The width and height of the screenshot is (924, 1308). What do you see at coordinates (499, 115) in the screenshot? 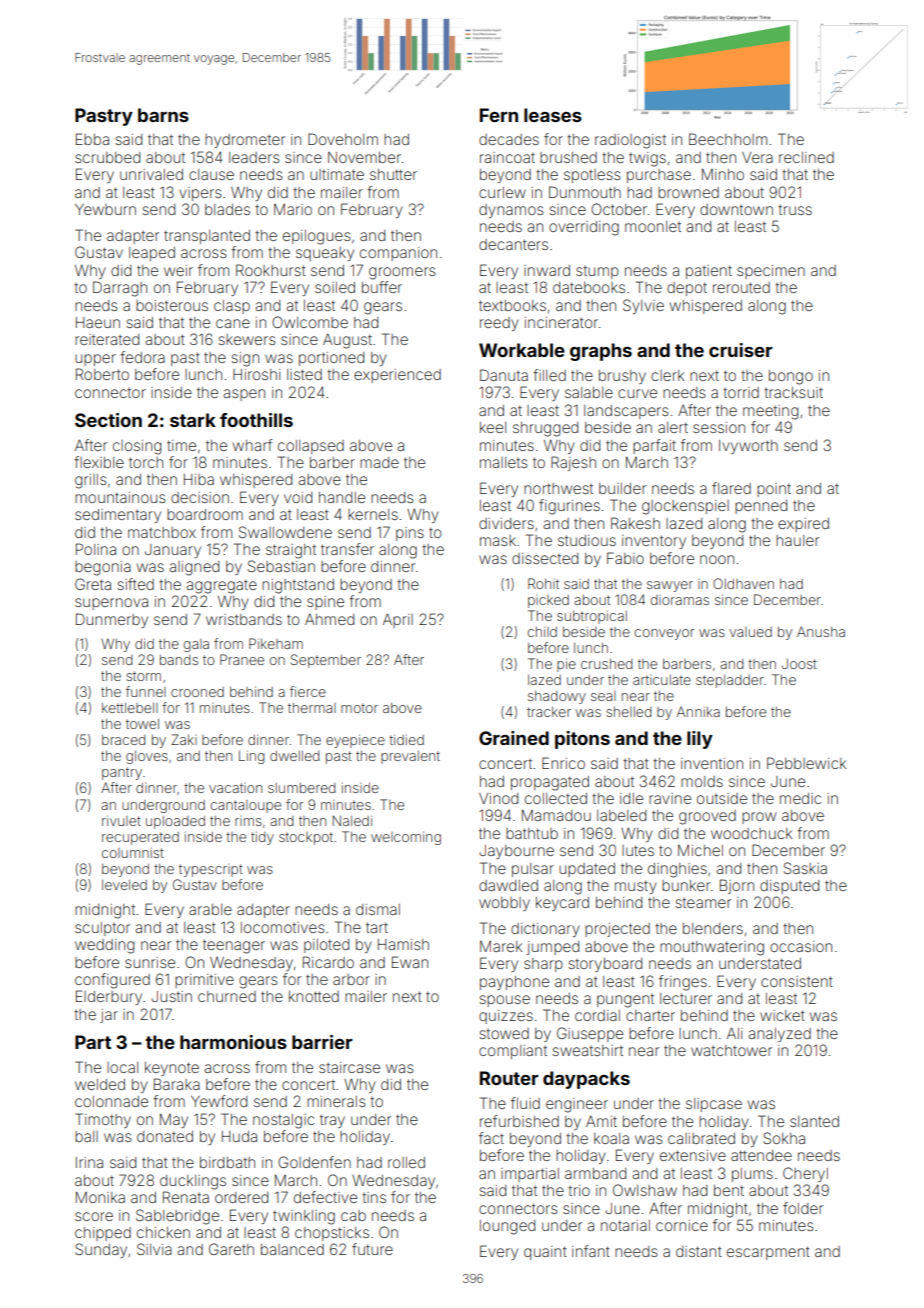
I see `Fern` at bounding box center [499, 115].
